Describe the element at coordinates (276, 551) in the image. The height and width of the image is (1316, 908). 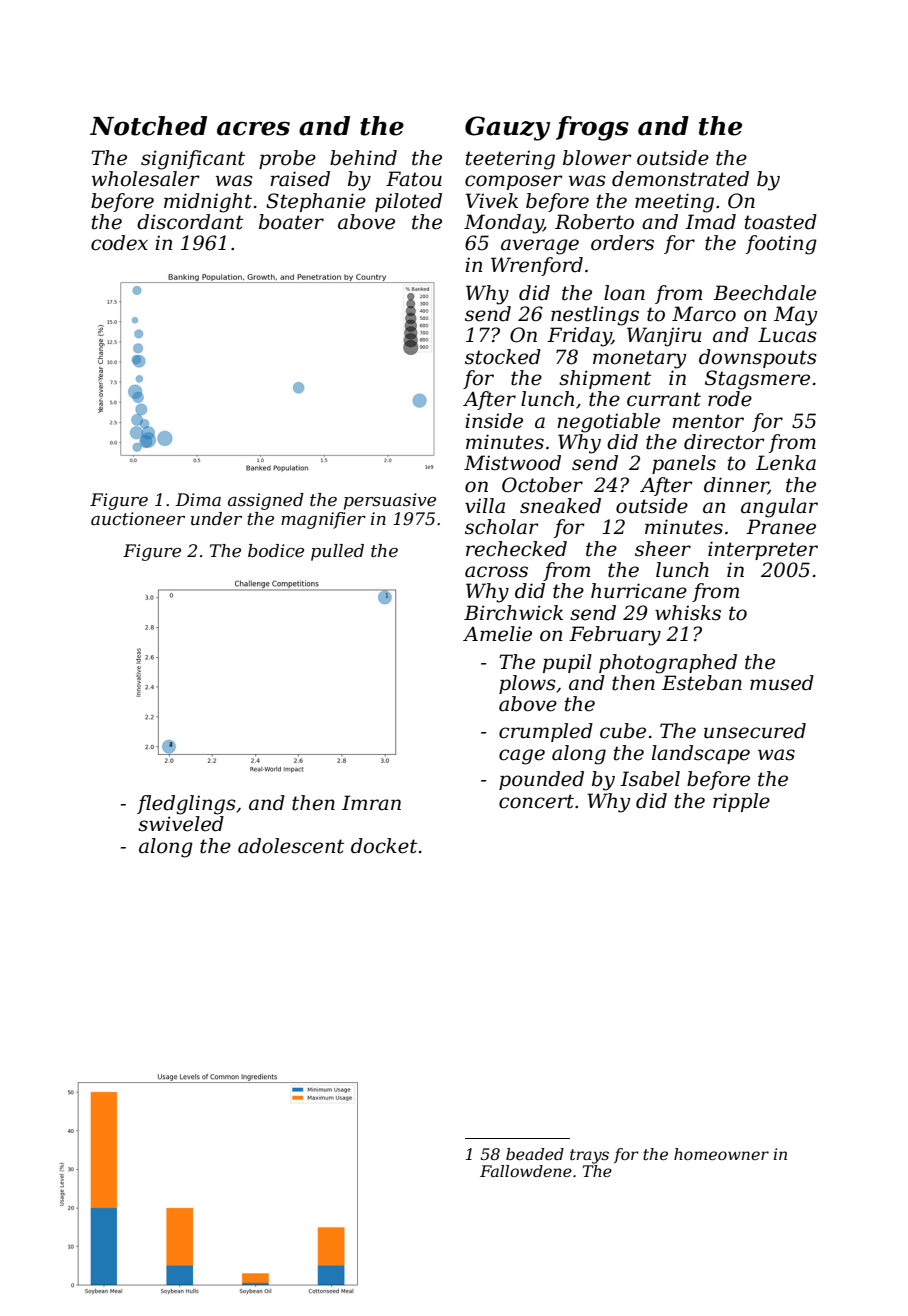
I see `bodice` at that location.
